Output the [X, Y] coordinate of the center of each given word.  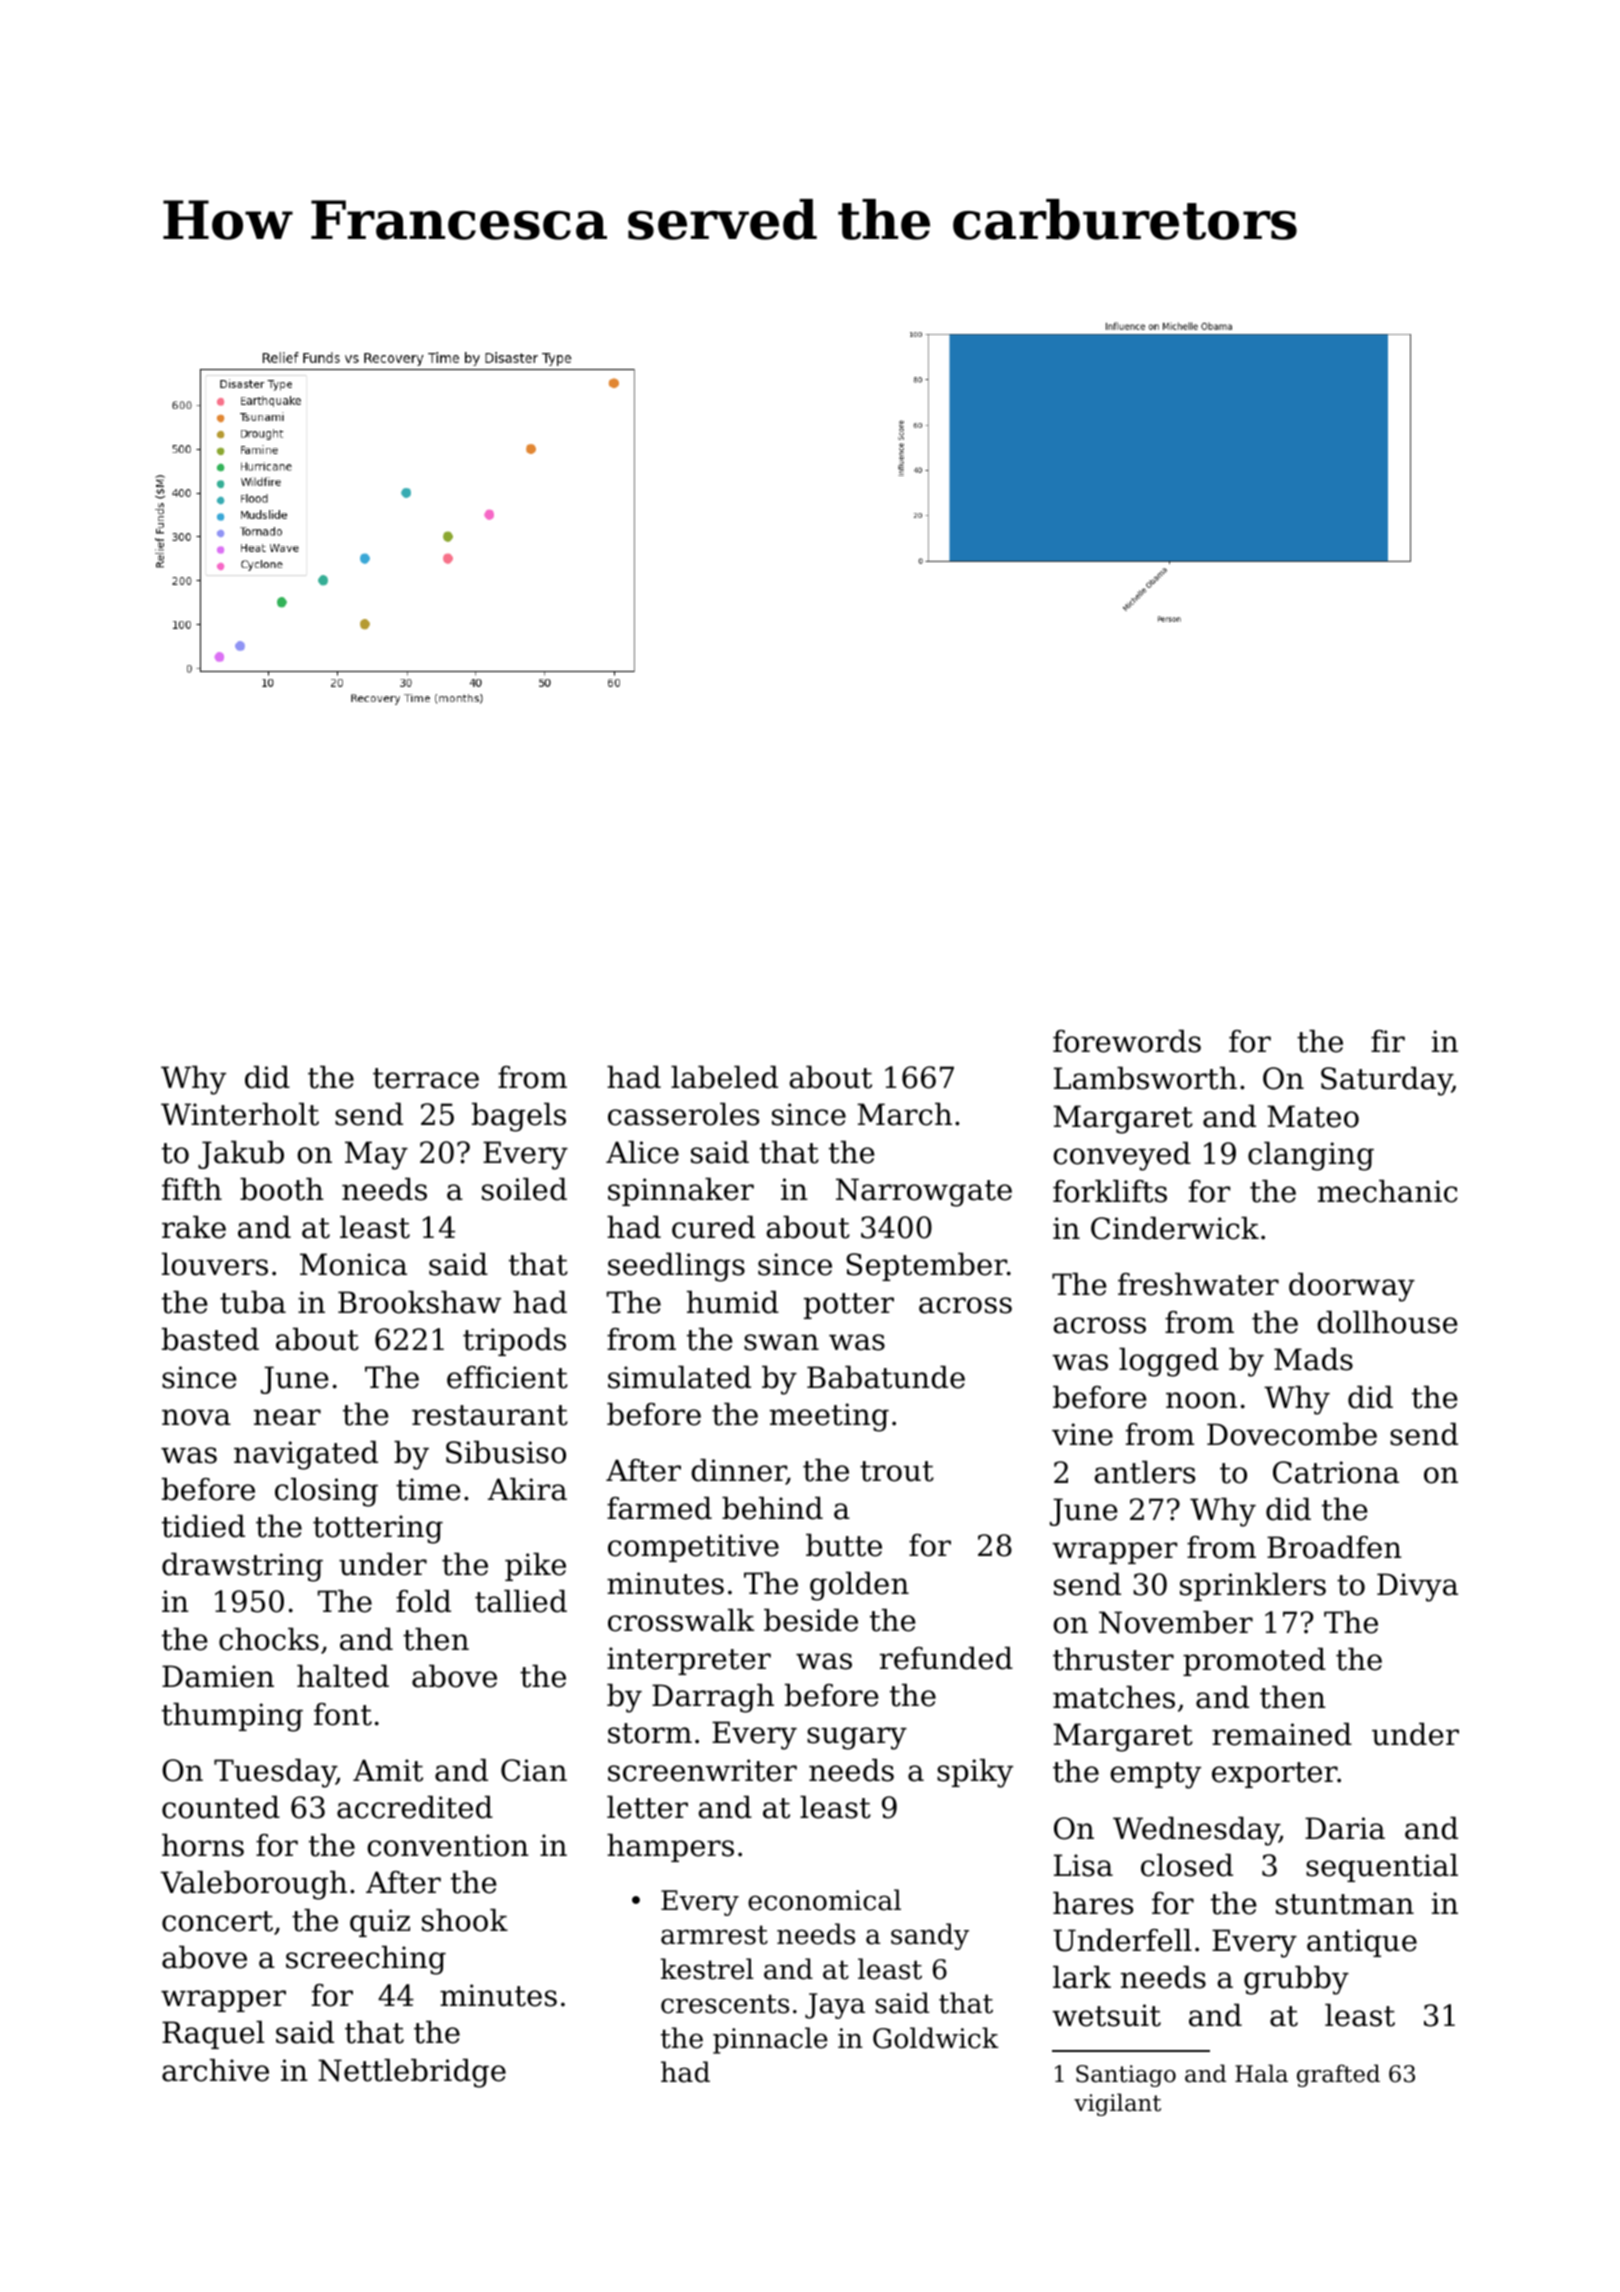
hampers [670, 1848]
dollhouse [1387, 1322]
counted [221, 1807]
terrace [426, 1078]
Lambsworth [1145, 1078]
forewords [1127, 1041]
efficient [507, 1377]
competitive [693, 1548]
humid [733, 1302]
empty [1155, 1775]
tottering [378, 1529]
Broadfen [1334, 1547]
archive [215, 2070]
